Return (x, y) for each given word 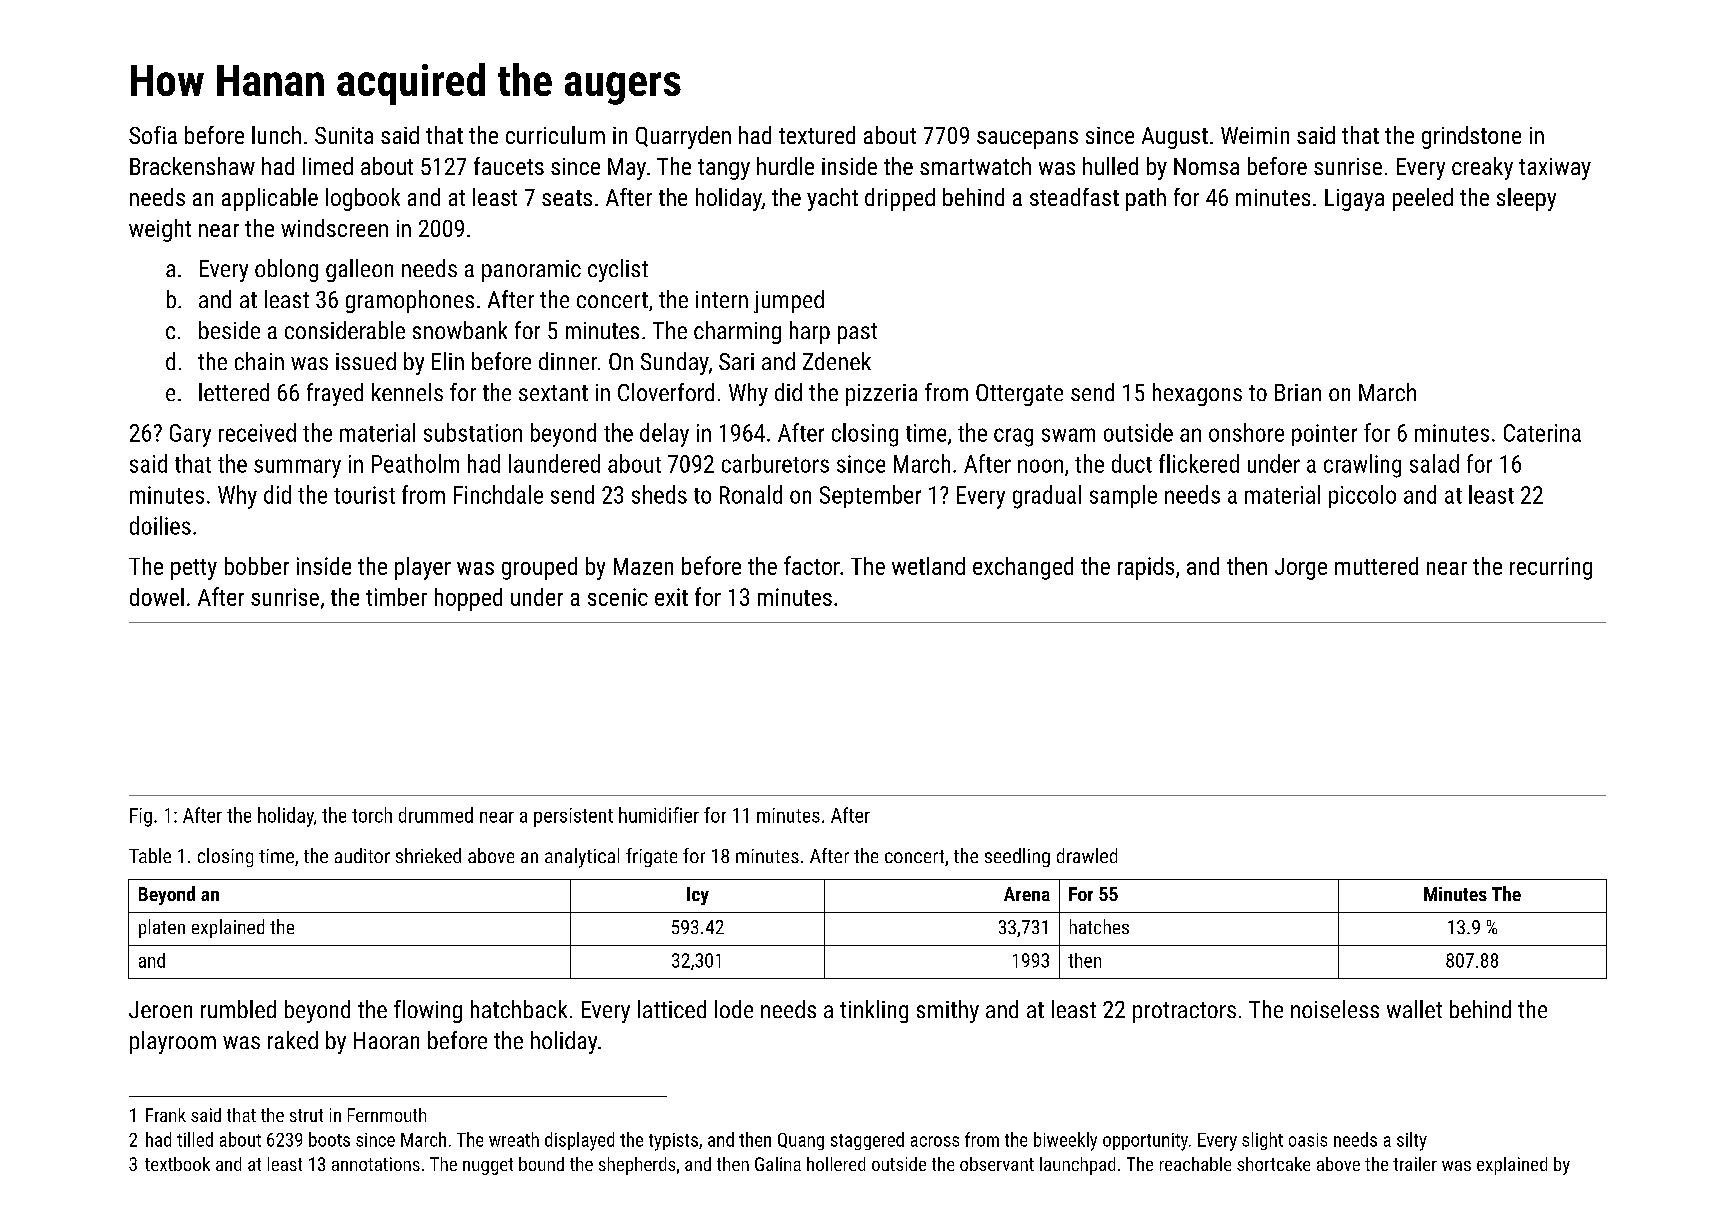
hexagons (1197, 394)
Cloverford (666, 392)
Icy (698, 896)
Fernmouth (387, 1115)
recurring (1551, 568)
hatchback (519, 1009)
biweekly (1065, 1141)
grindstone (1471, 137)
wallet (1414, 1009)
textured (817, 135)
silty (1412, 1141)
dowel (157, 597)
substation (473, 432)
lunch (276, 135)
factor (812, 565)
